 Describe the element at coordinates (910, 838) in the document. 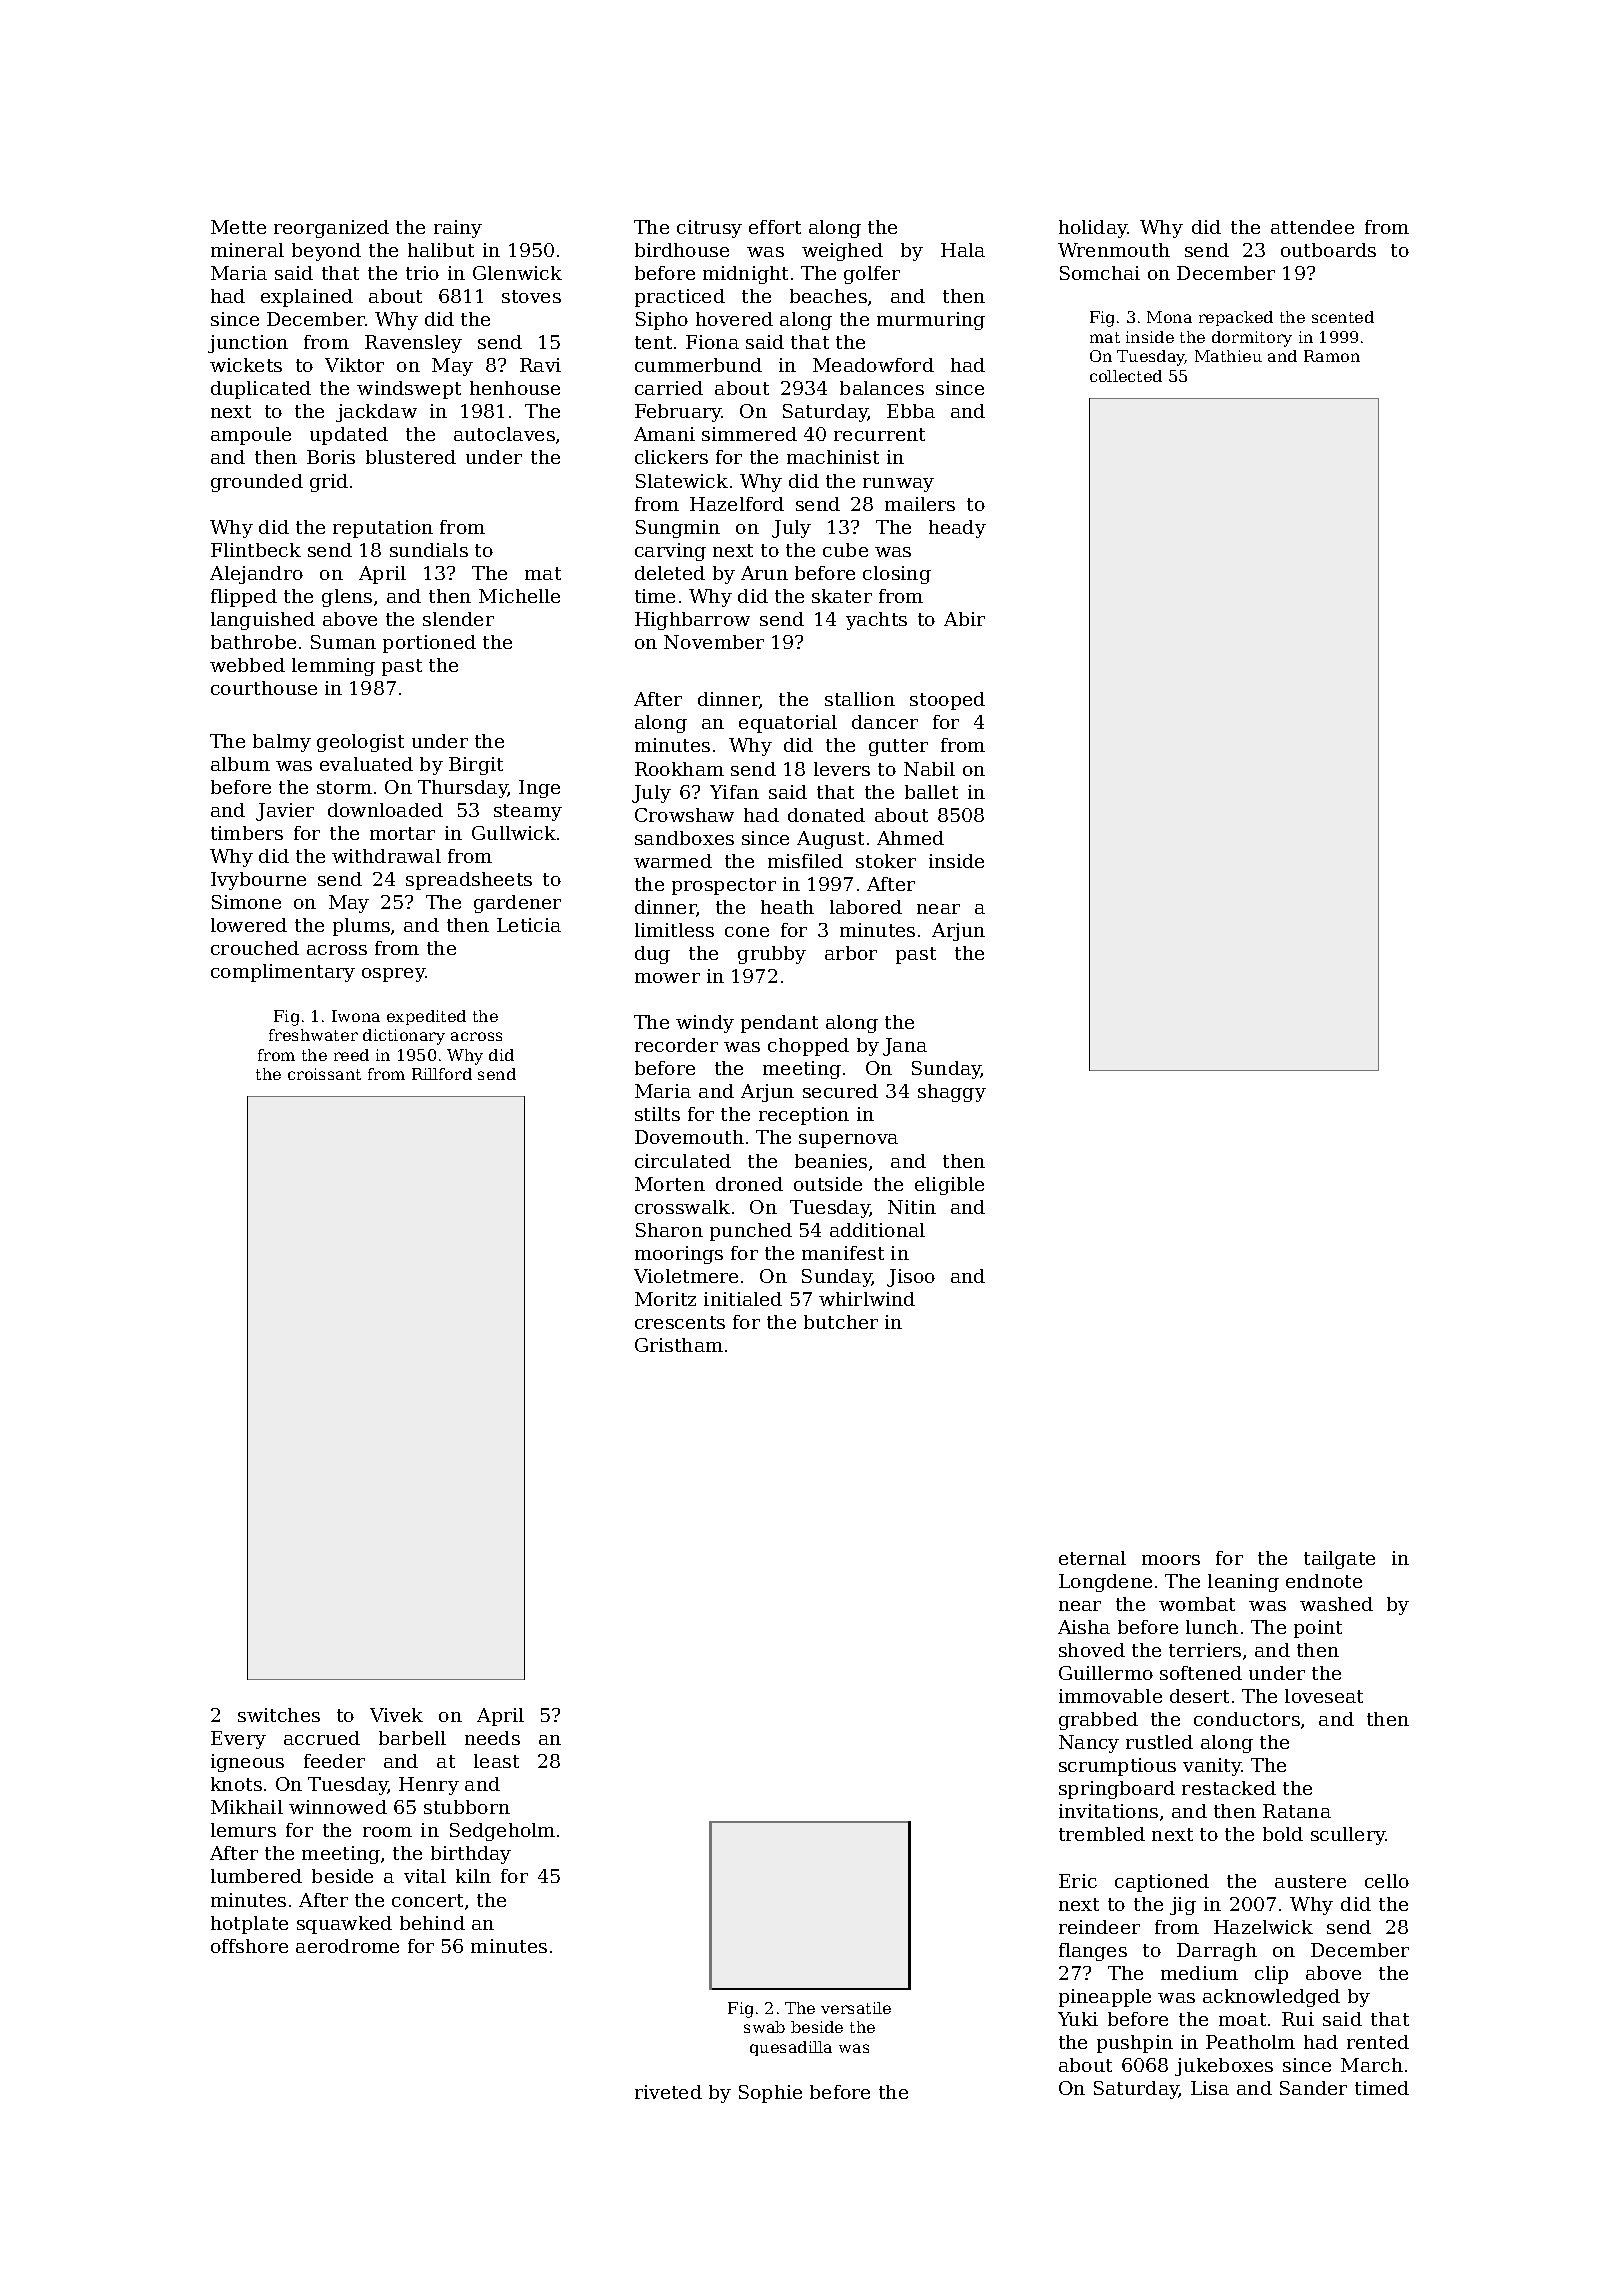

I see `Ahmed` at that location.
